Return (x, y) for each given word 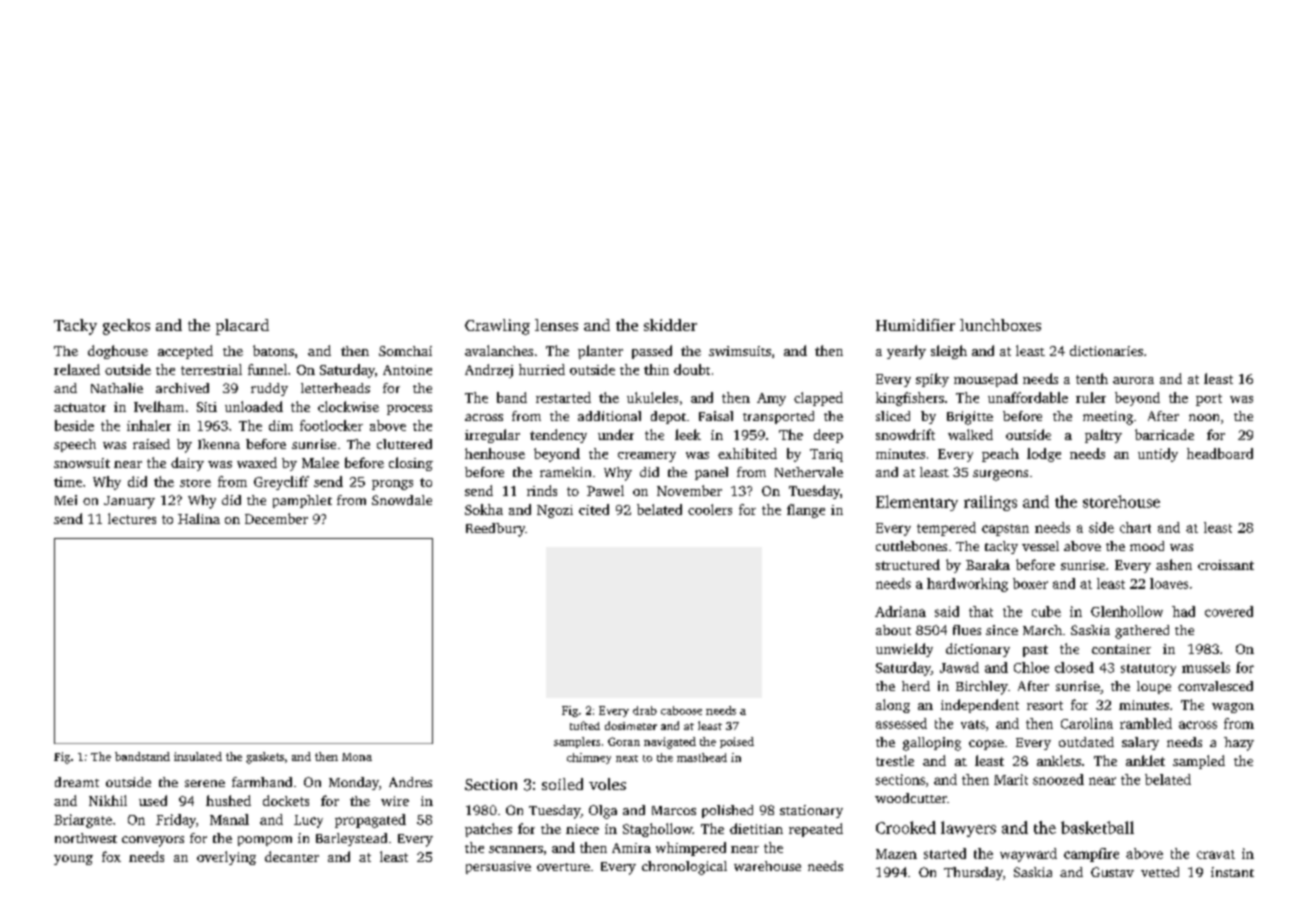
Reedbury (495, 530)
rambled (1146, 723)
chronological (684, 868)
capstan (1005, 530)
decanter (292, 856)
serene (205, 783)
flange (806, 511)
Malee (320, 462)
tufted (585, 725)
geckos (126, 327)
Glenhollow (1127, 611)
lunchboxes (1000, 325)
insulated (198, 756)
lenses (556, 325)
